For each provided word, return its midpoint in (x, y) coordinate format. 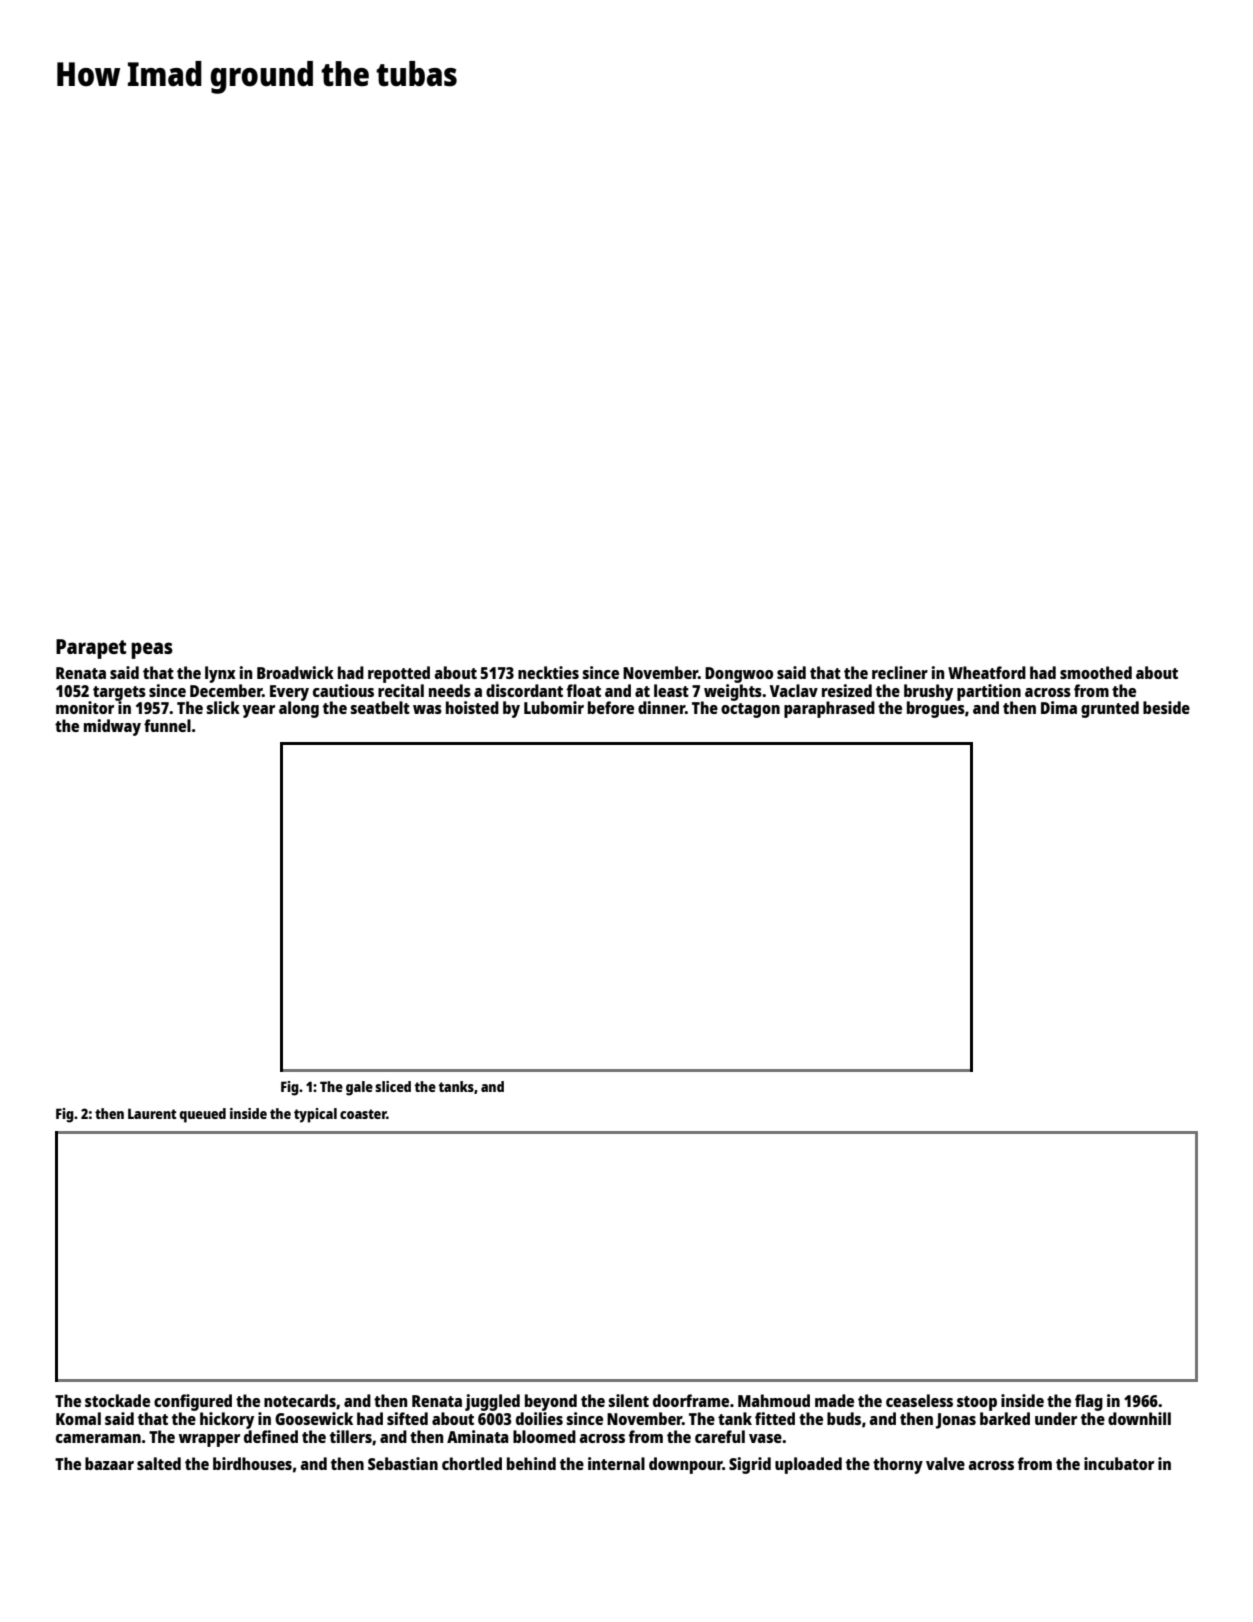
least (671, 690)
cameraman (98, 1438)
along (299, 709)
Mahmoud (774, 1400)
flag (1089, 1402)
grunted (1110, 709)
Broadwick (295, 672)
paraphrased (829, 709)
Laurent (152, 1113)
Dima (1059, 707)
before (611, 707)
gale (359, 1088)
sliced (393, 1086)
